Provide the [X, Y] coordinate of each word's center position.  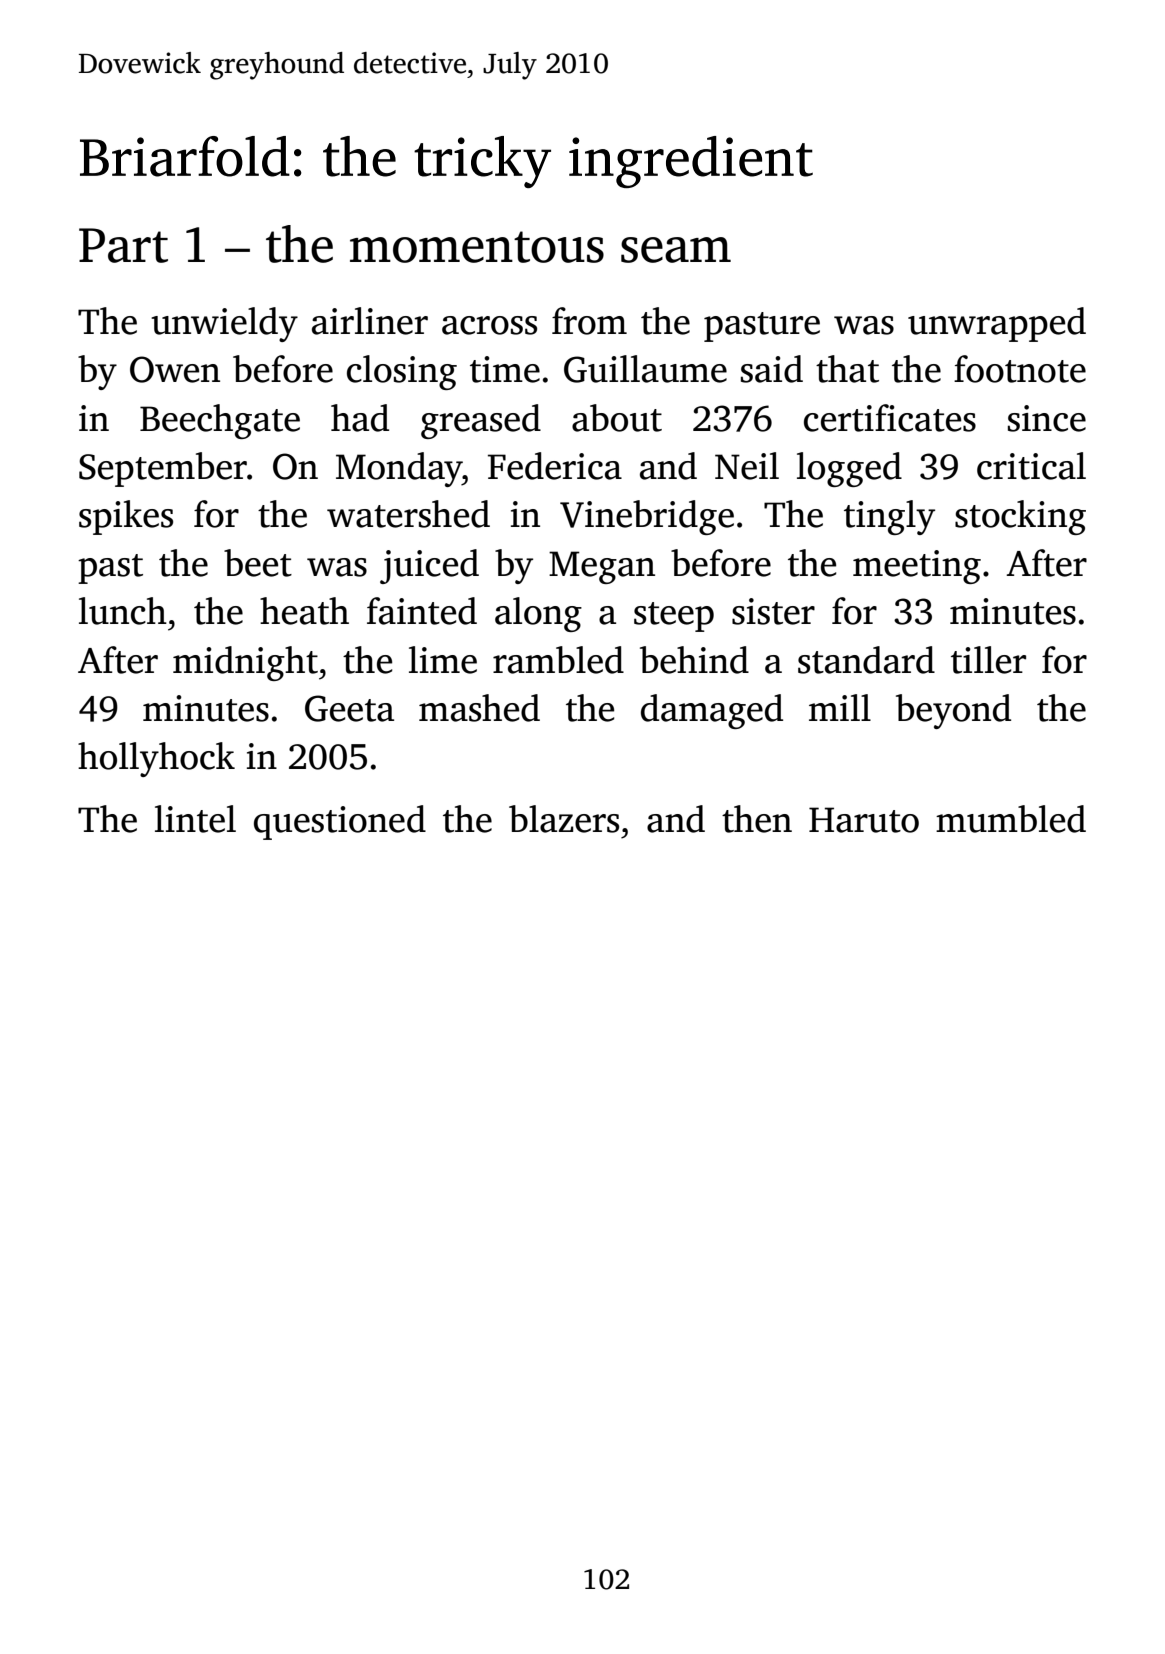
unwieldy [224, 324]
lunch [123, 611]
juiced [429, 566]
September [163, 469]
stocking [1020, 517]
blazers [564, 819]
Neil [747, 466]
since [1047, 418]
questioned [340, 822]
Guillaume [645, 369]
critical [1031, 466]
